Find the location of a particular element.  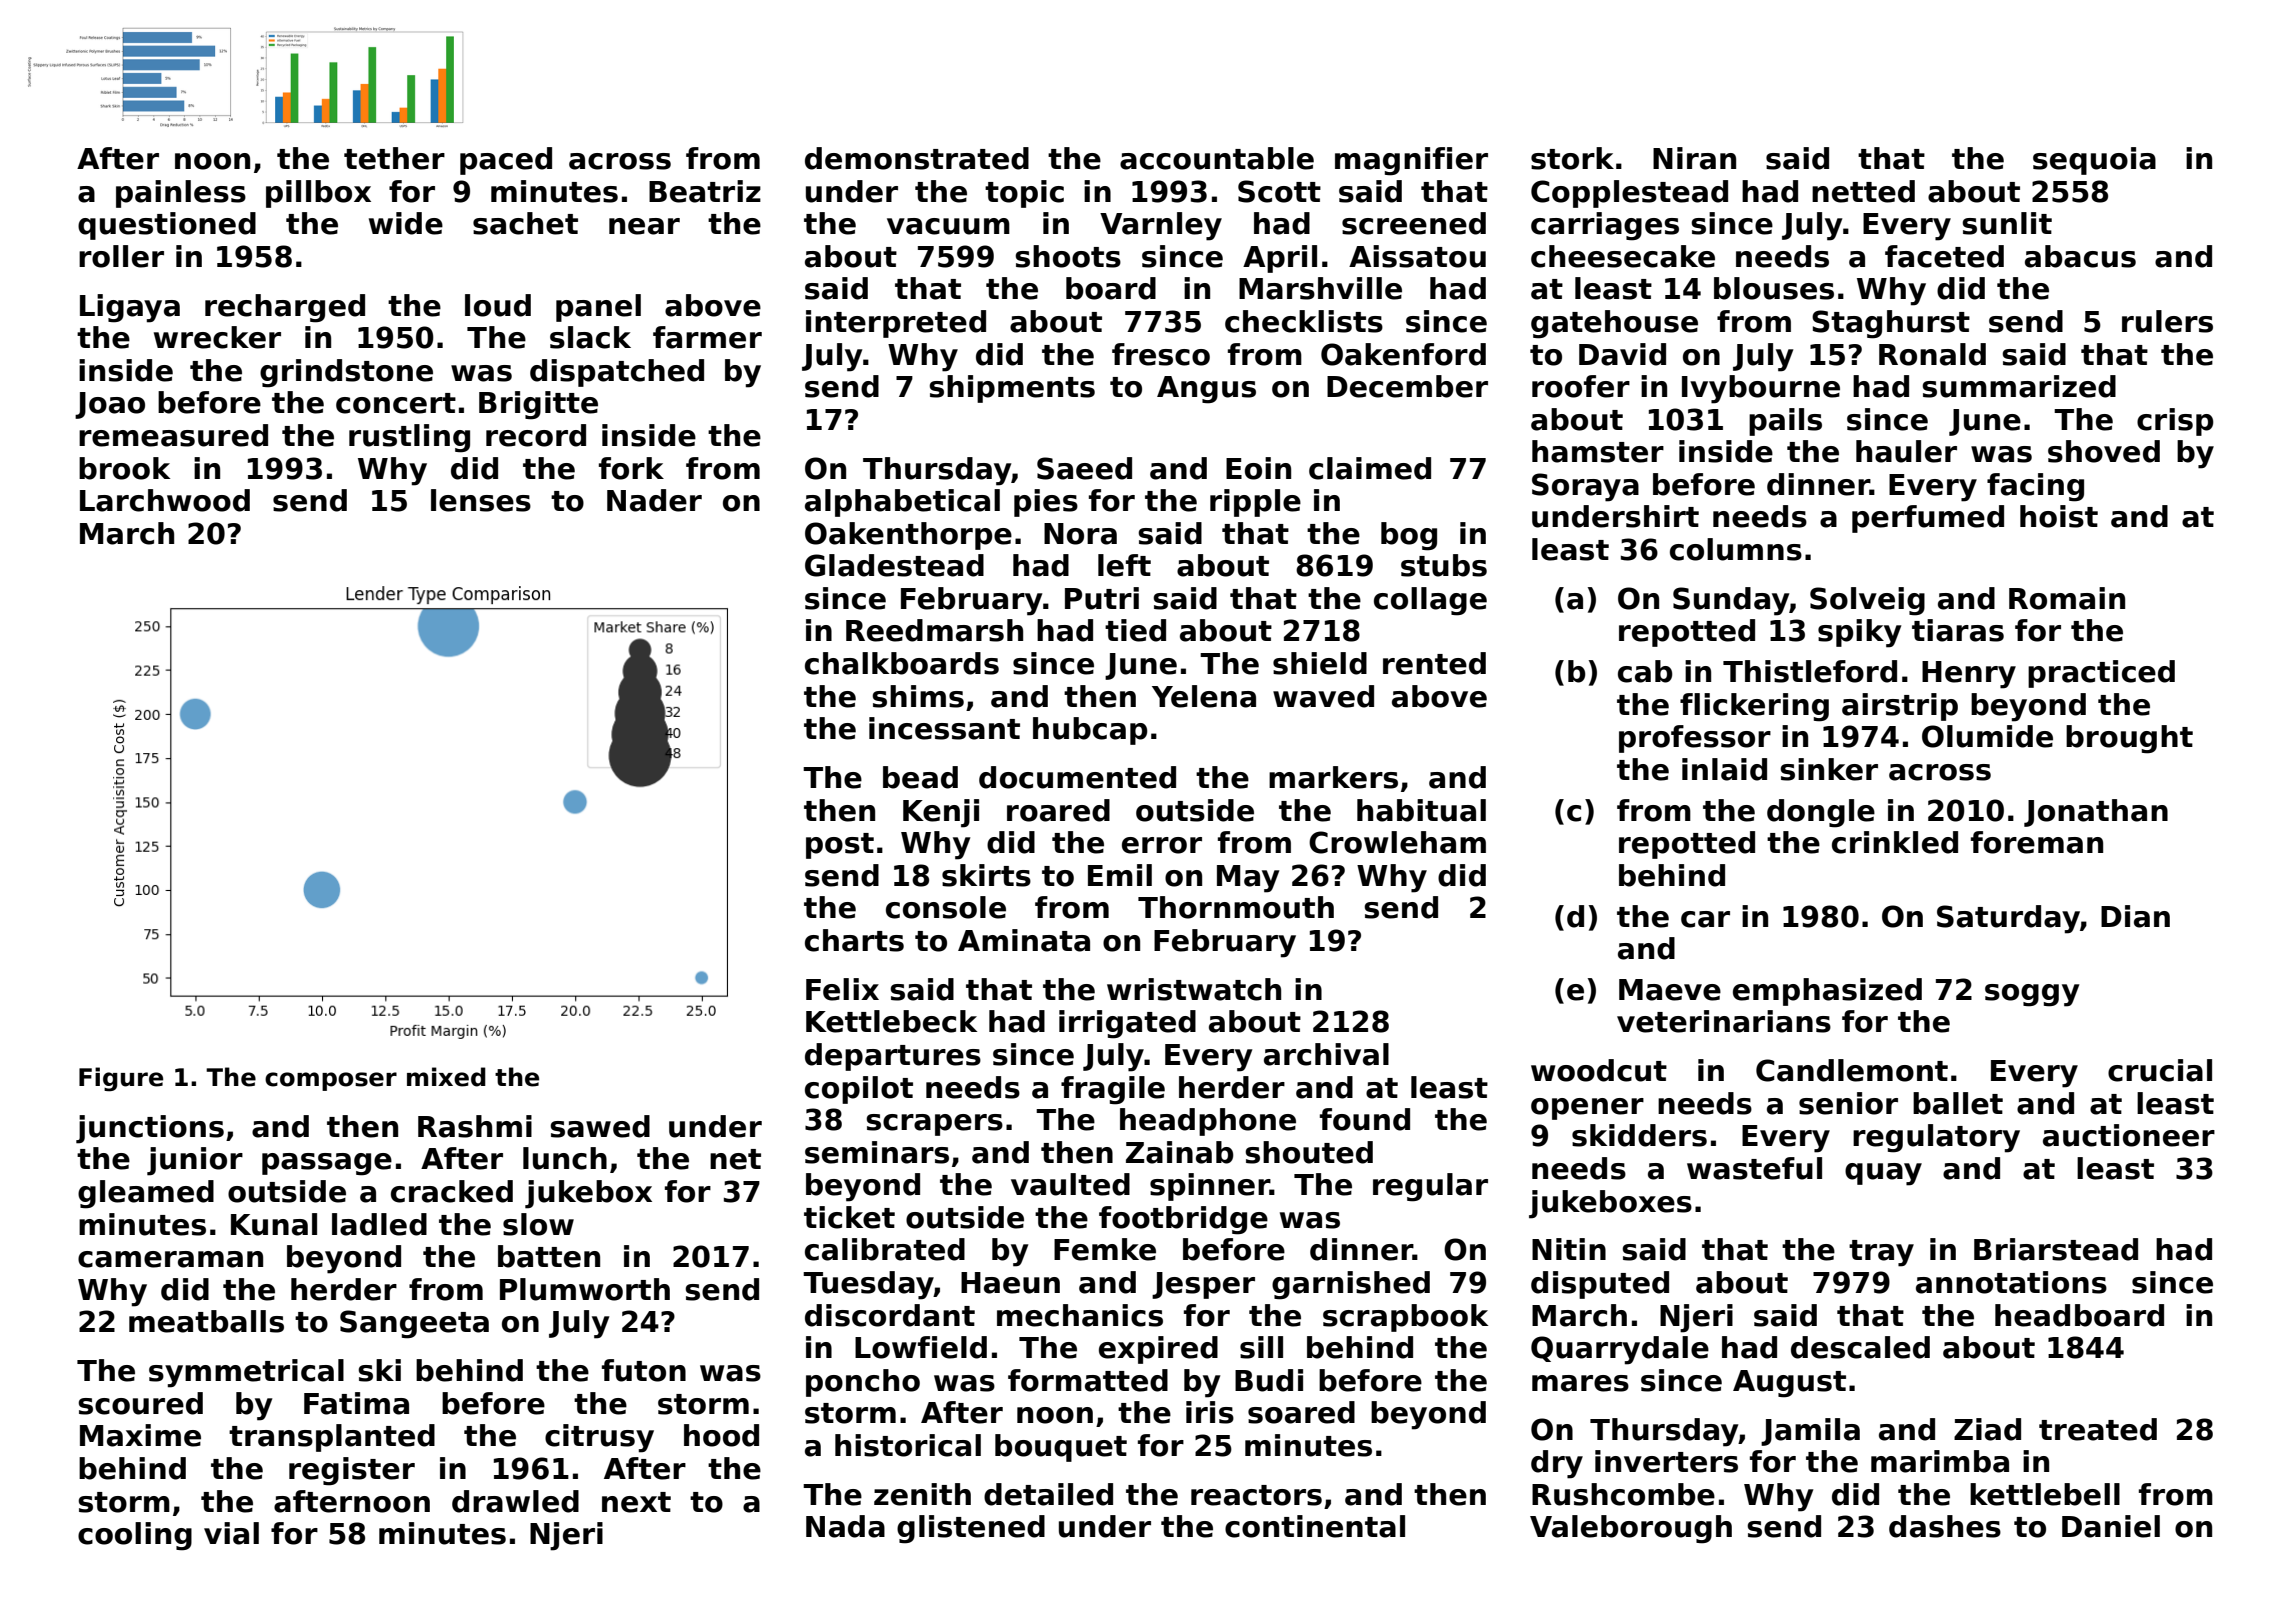

tether is located at coordinates (394, 158).
